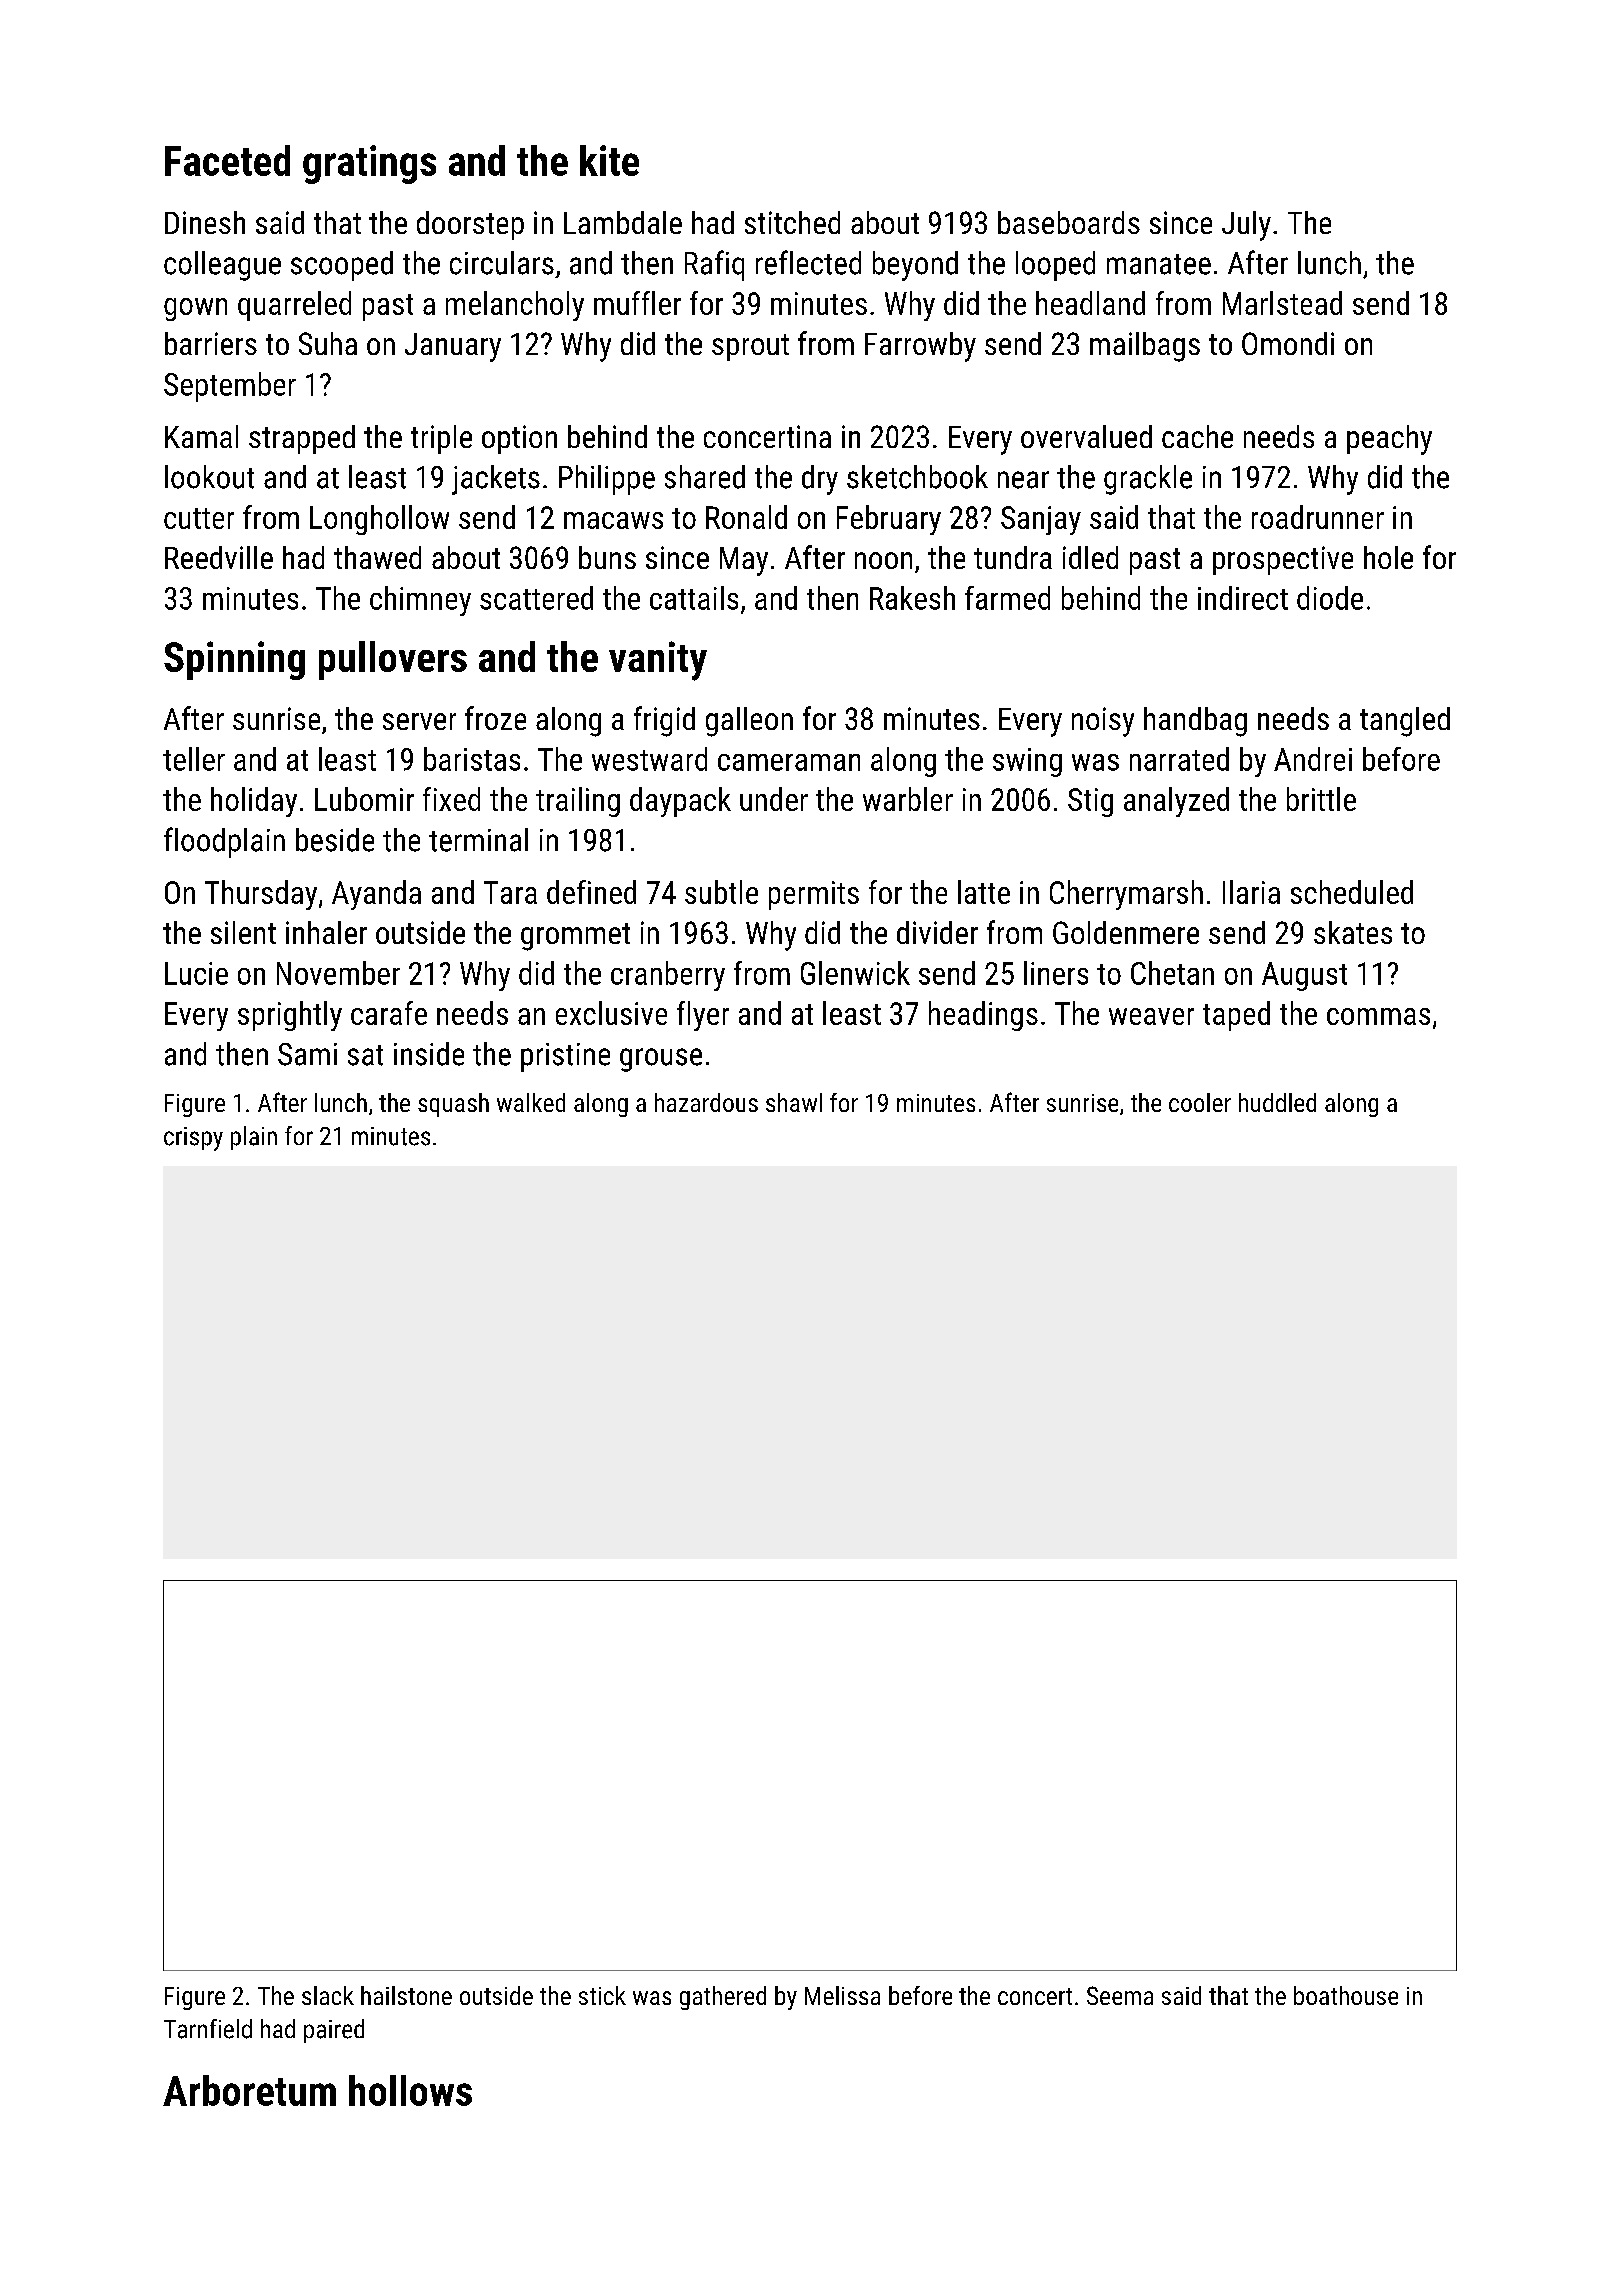  What do you see at coordinates (219, 557) in the screenshot?
I see `Reedville` at bounding box center [219, 557].
